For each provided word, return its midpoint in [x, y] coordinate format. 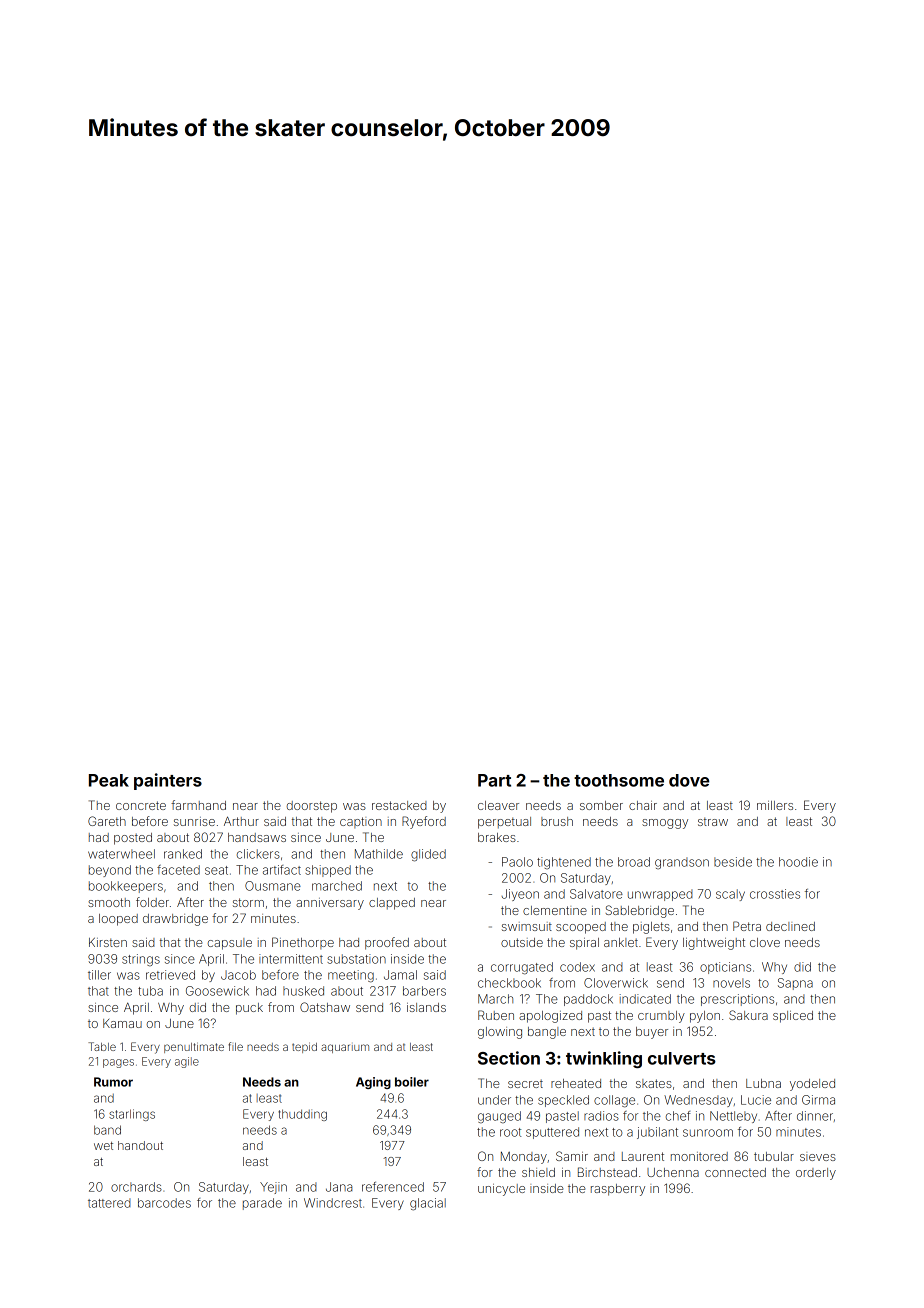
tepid [304, 1048]
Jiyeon [520, 895]
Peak [109, 780]
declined [790, 926]
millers [775, 805]
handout [140, 1145]
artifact [282, 870]
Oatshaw [325, 1007]
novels [731, 983]
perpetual [504, 823]
